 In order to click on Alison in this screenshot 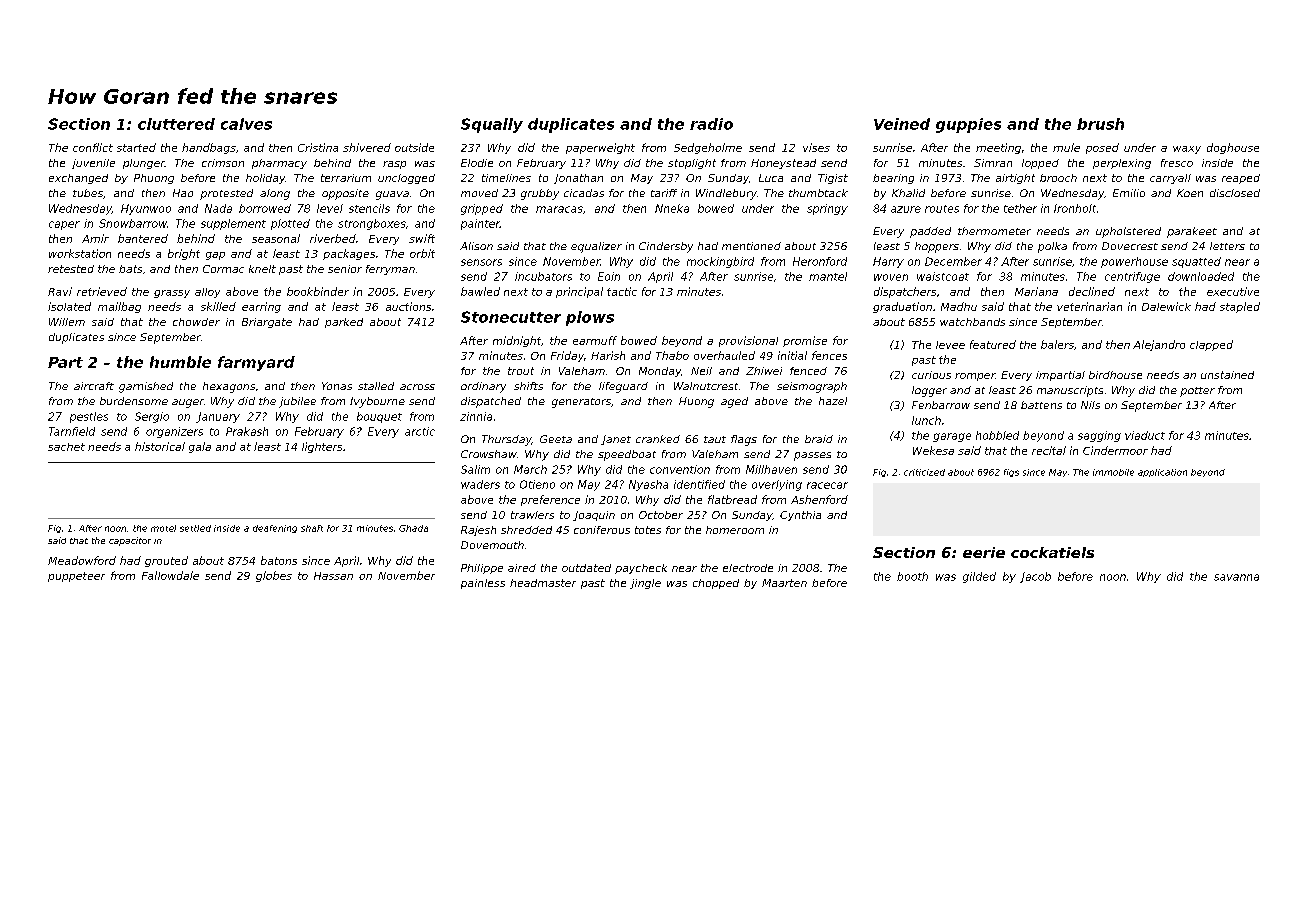, I will do `click(476, 246)`.
